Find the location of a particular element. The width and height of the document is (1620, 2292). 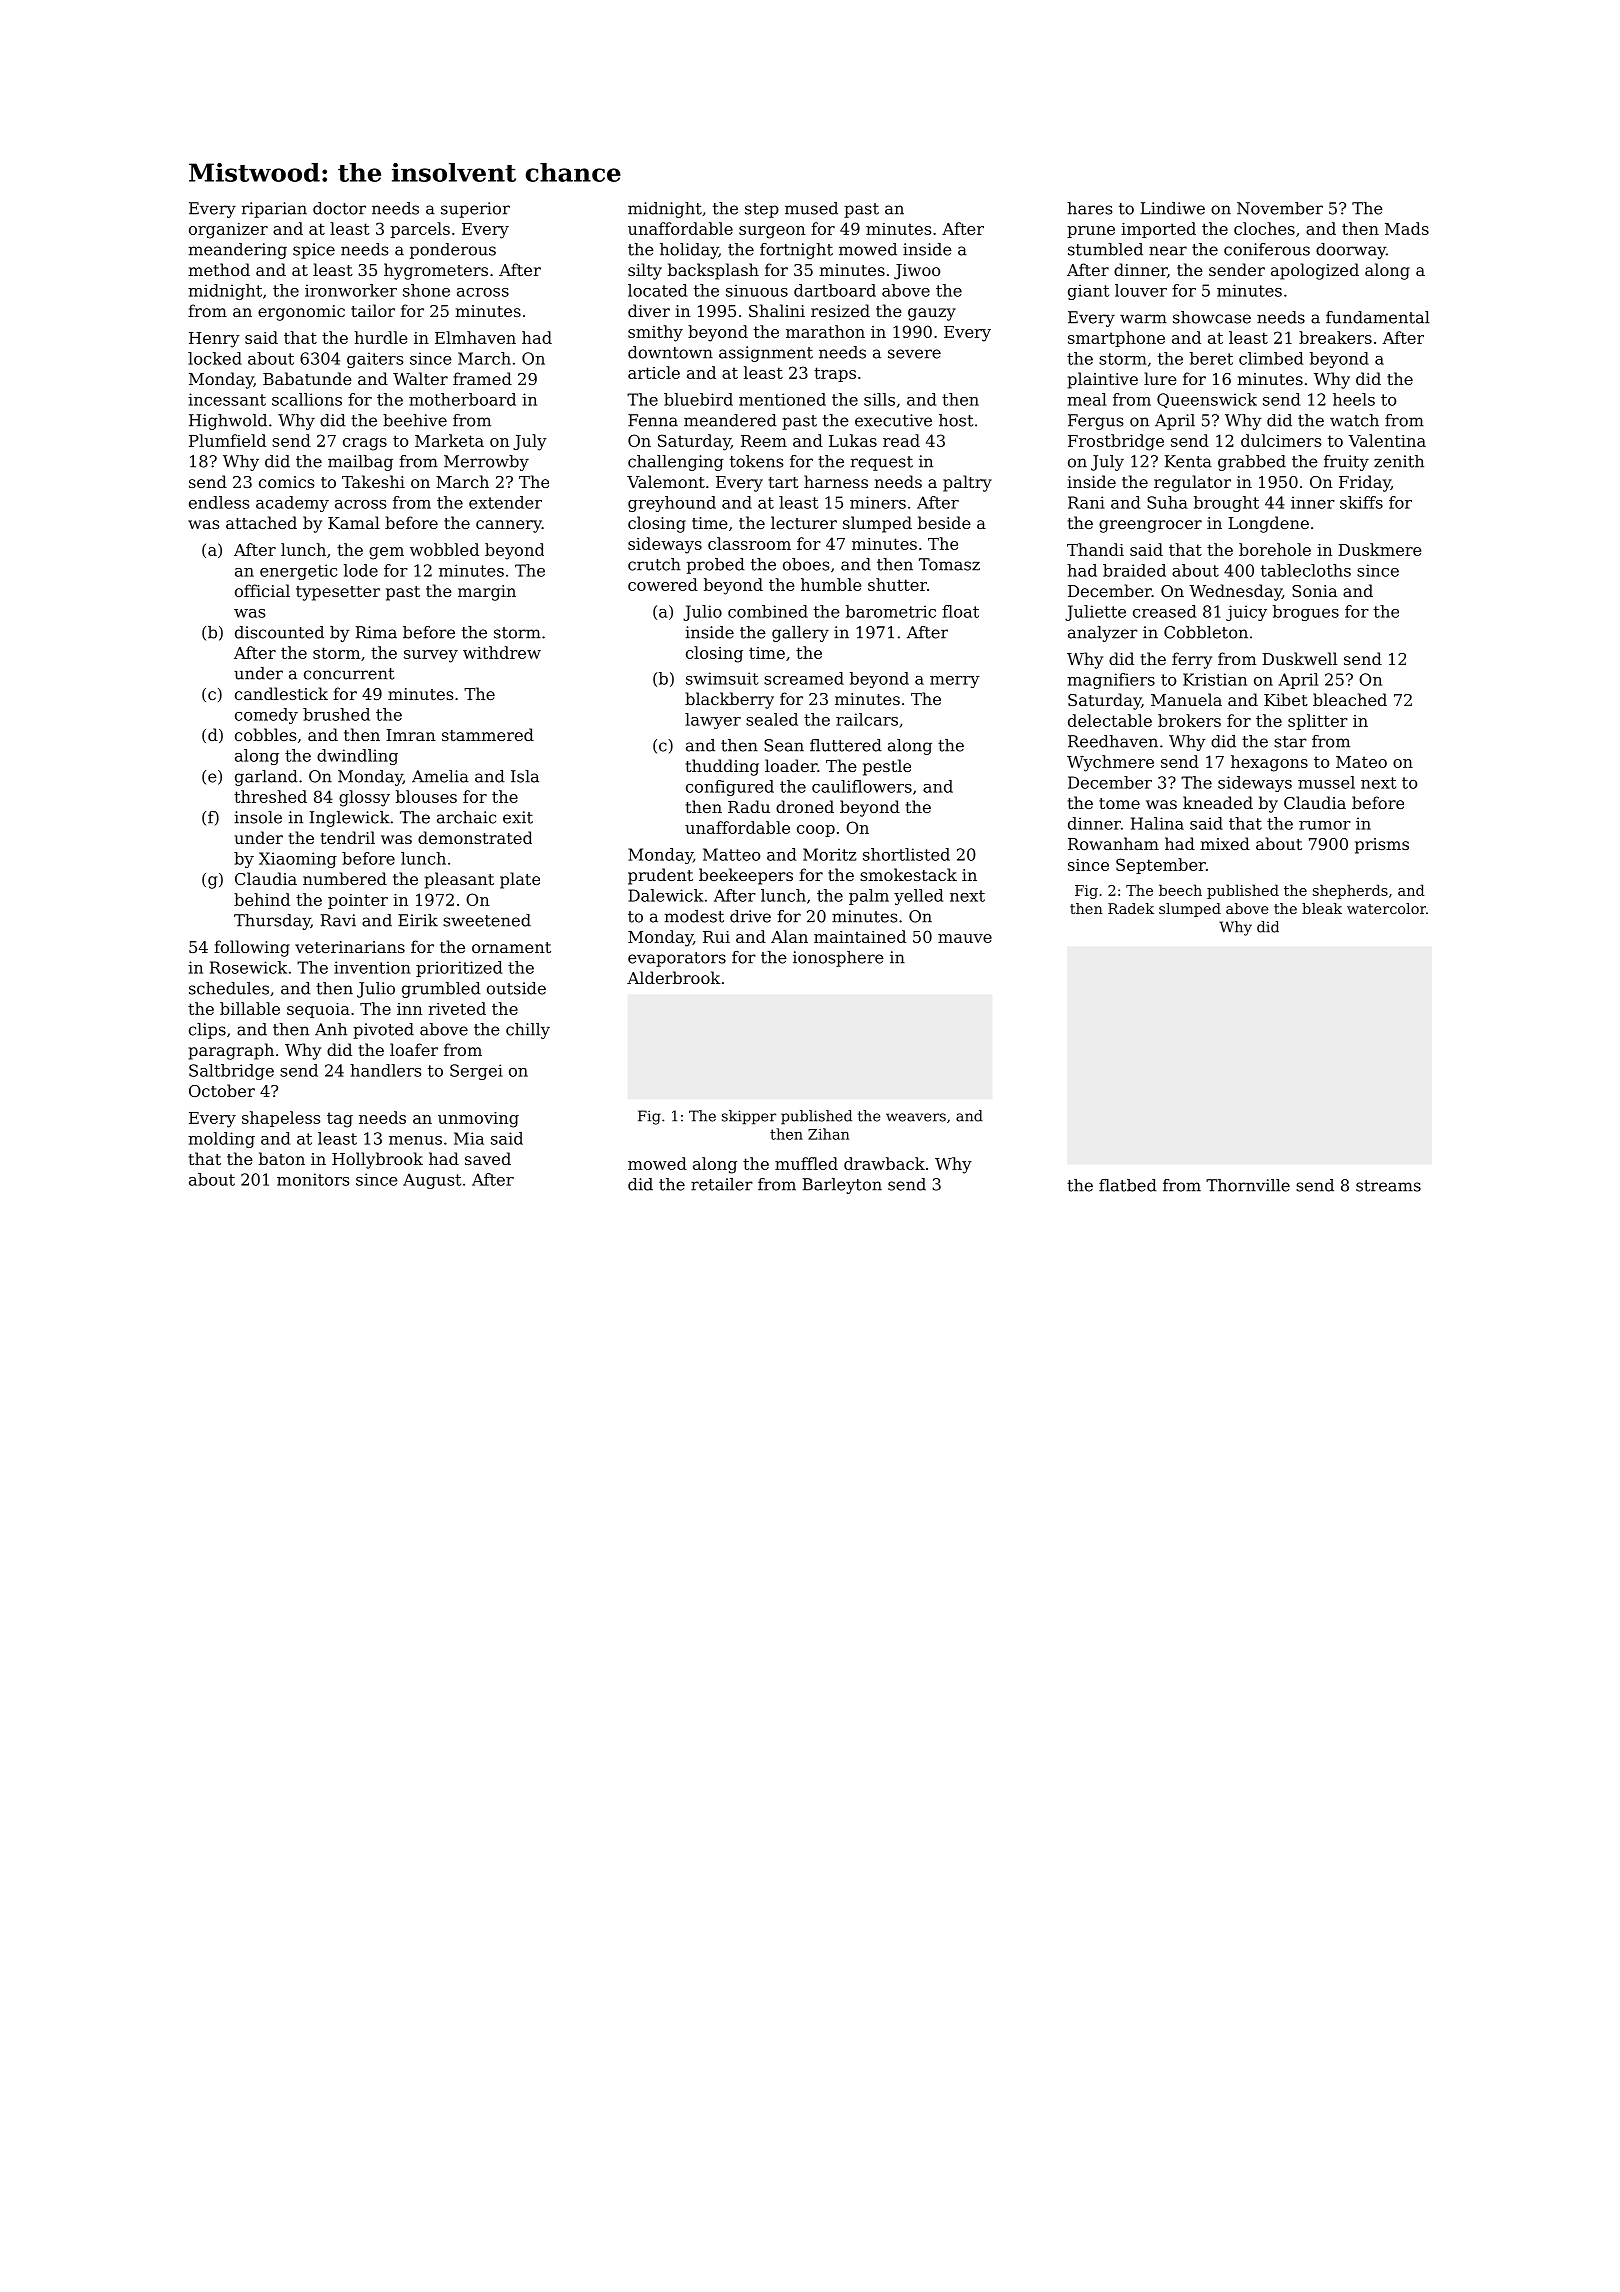

typesetter is located at coordinates (338, 593).
